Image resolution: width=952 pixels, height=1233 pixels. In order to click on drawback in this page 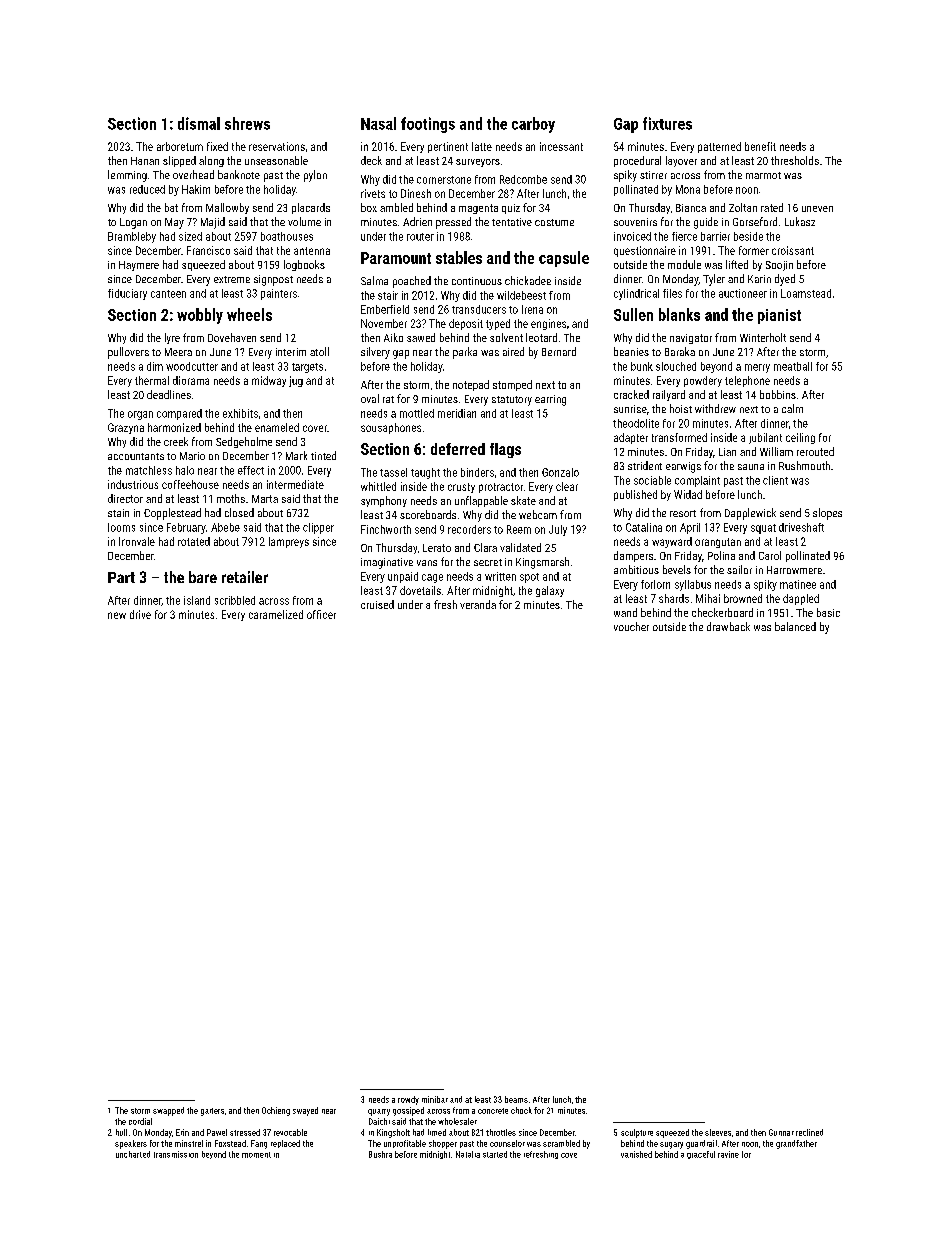, I will do `click(728, 626)`.
